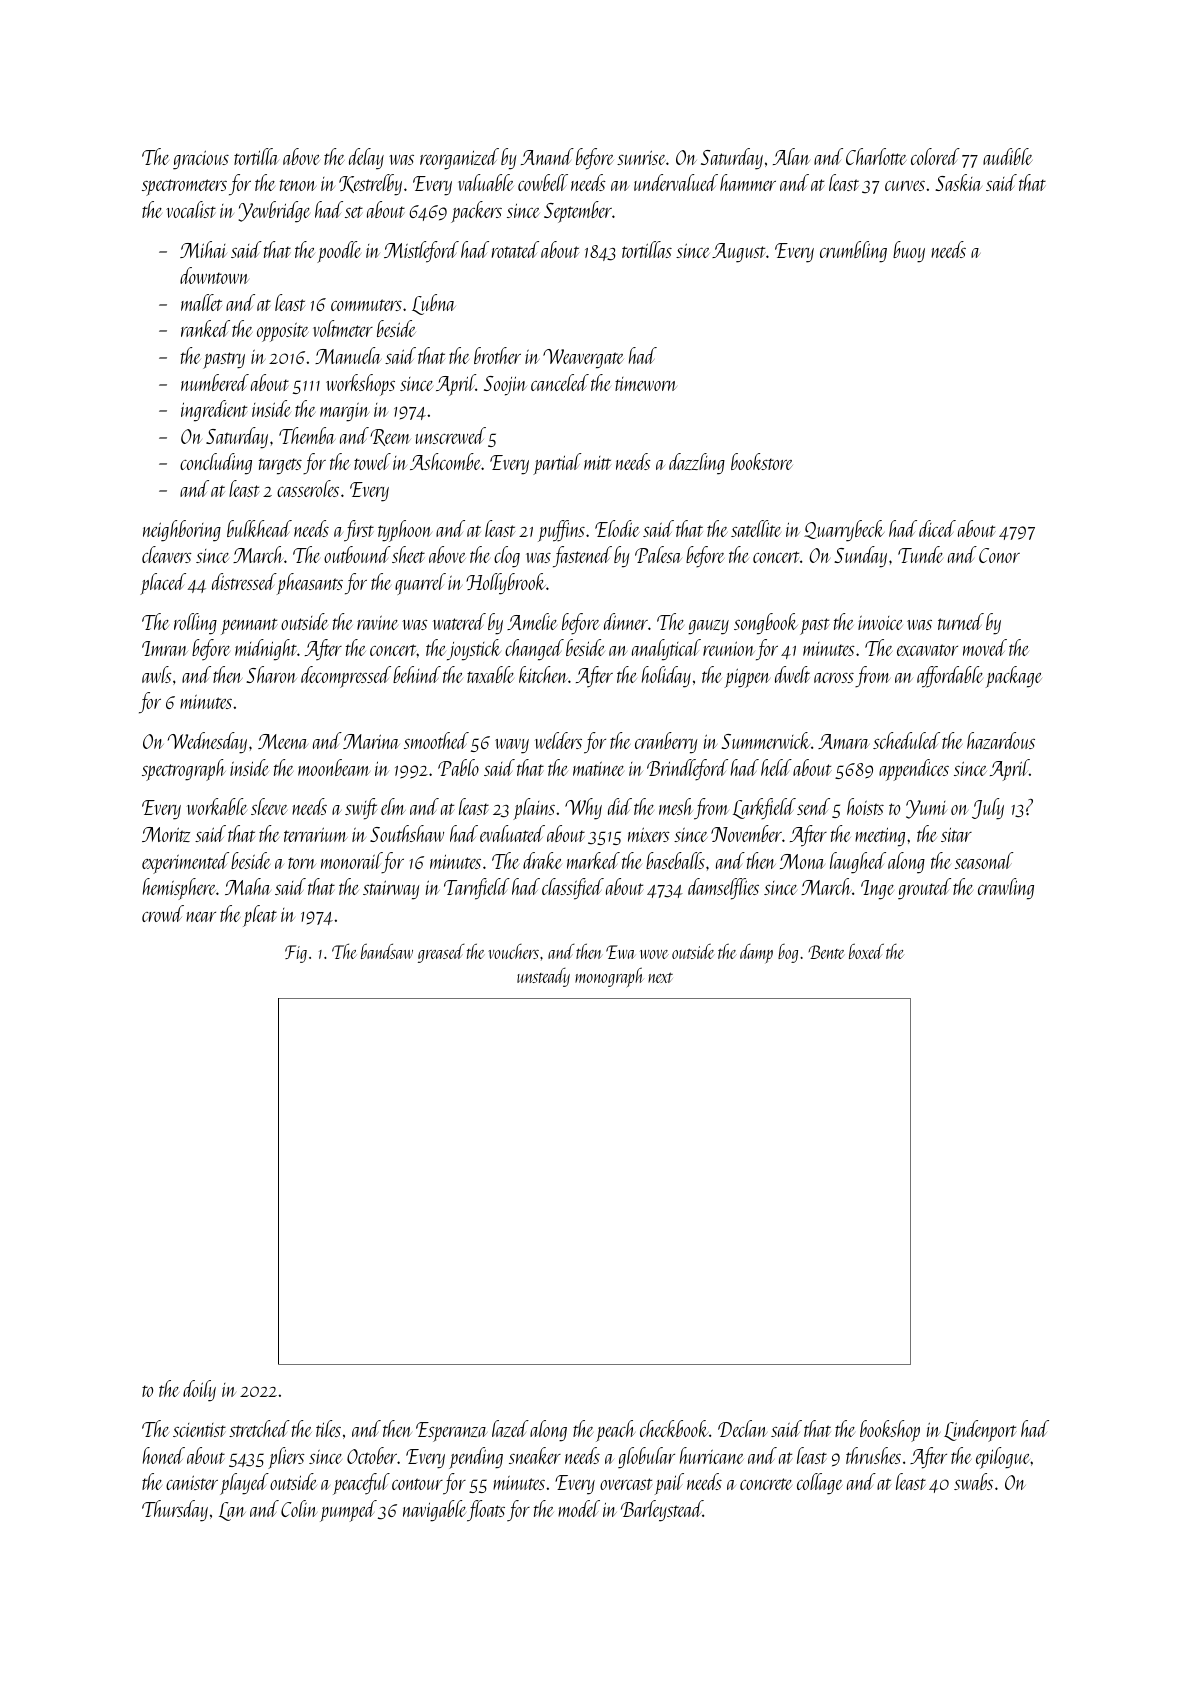 This screenshot has height=1681, width=1189. Describe the element at coordinates (434, 304) in the screenshot. I see `Lubna` at that location.
